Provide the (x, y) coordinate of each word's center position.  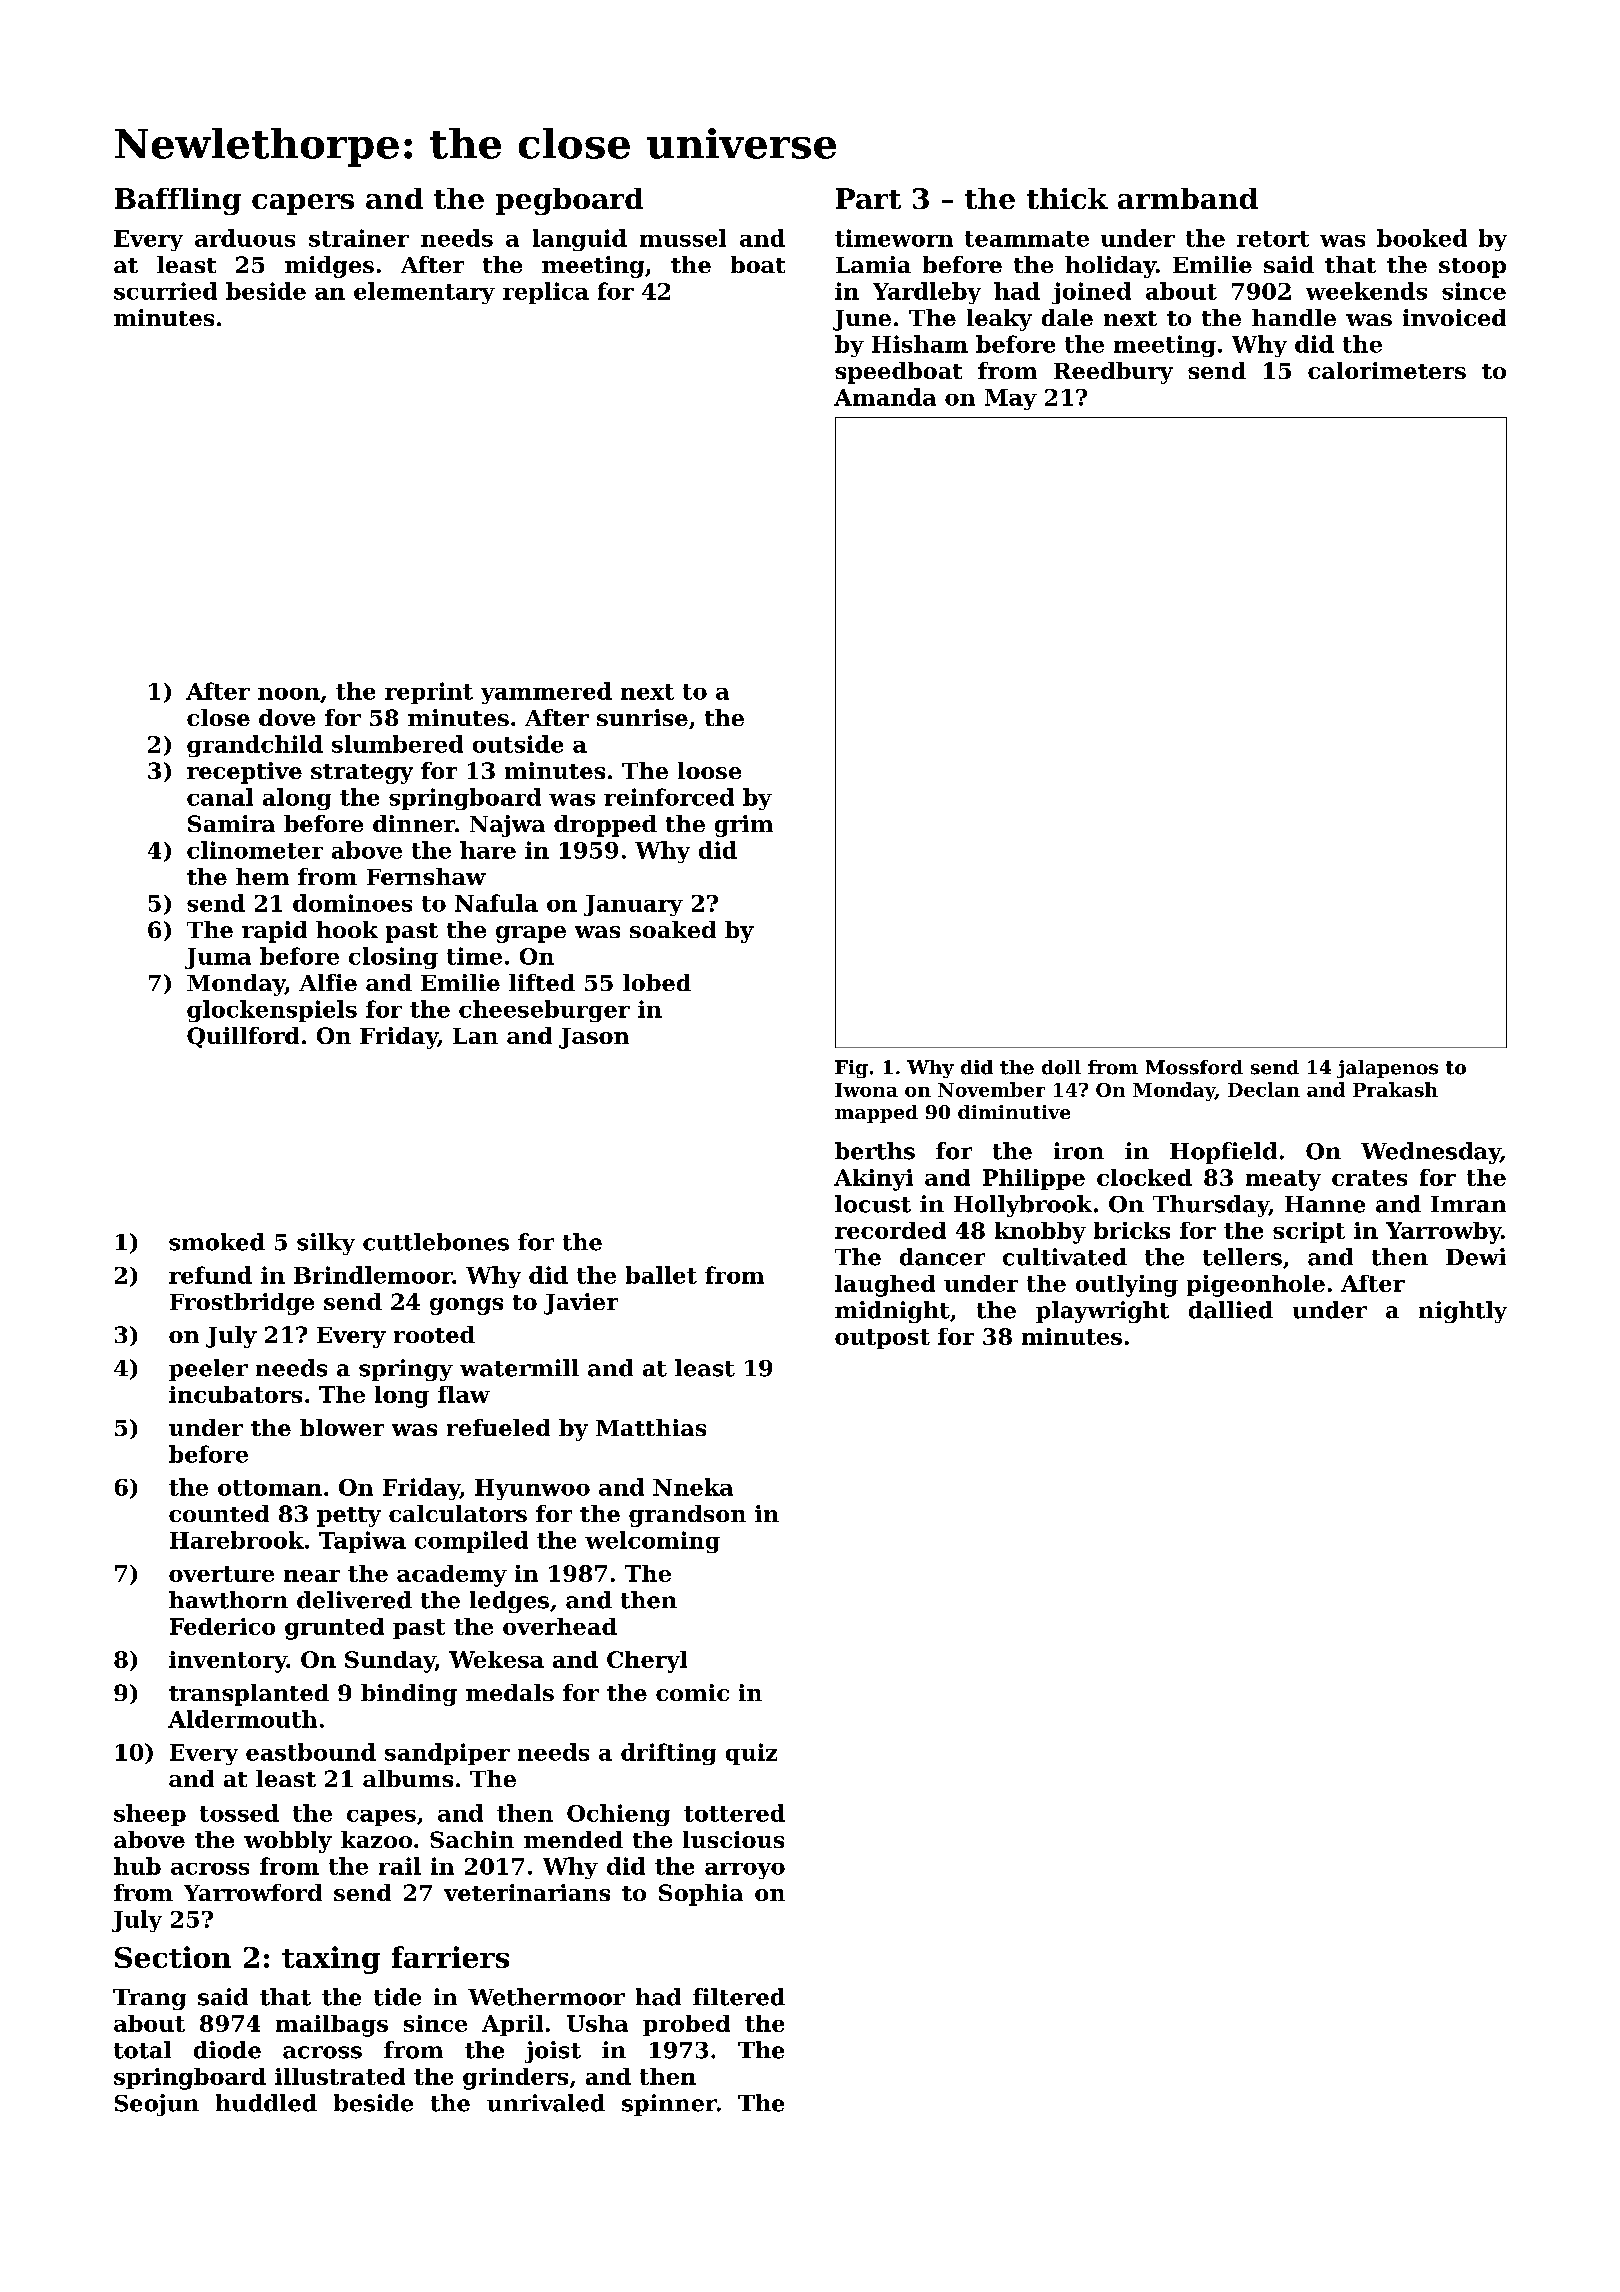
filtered (739, 1997)
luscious (733, 1839)
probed (686, 2025)
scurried (165, 291)
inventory (228, 1662)
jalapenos (1387, 1069)
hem (262, 876)
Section (173, 1957)
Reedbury (1113, 373)
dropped (605, 826)
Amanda (885, 397)
